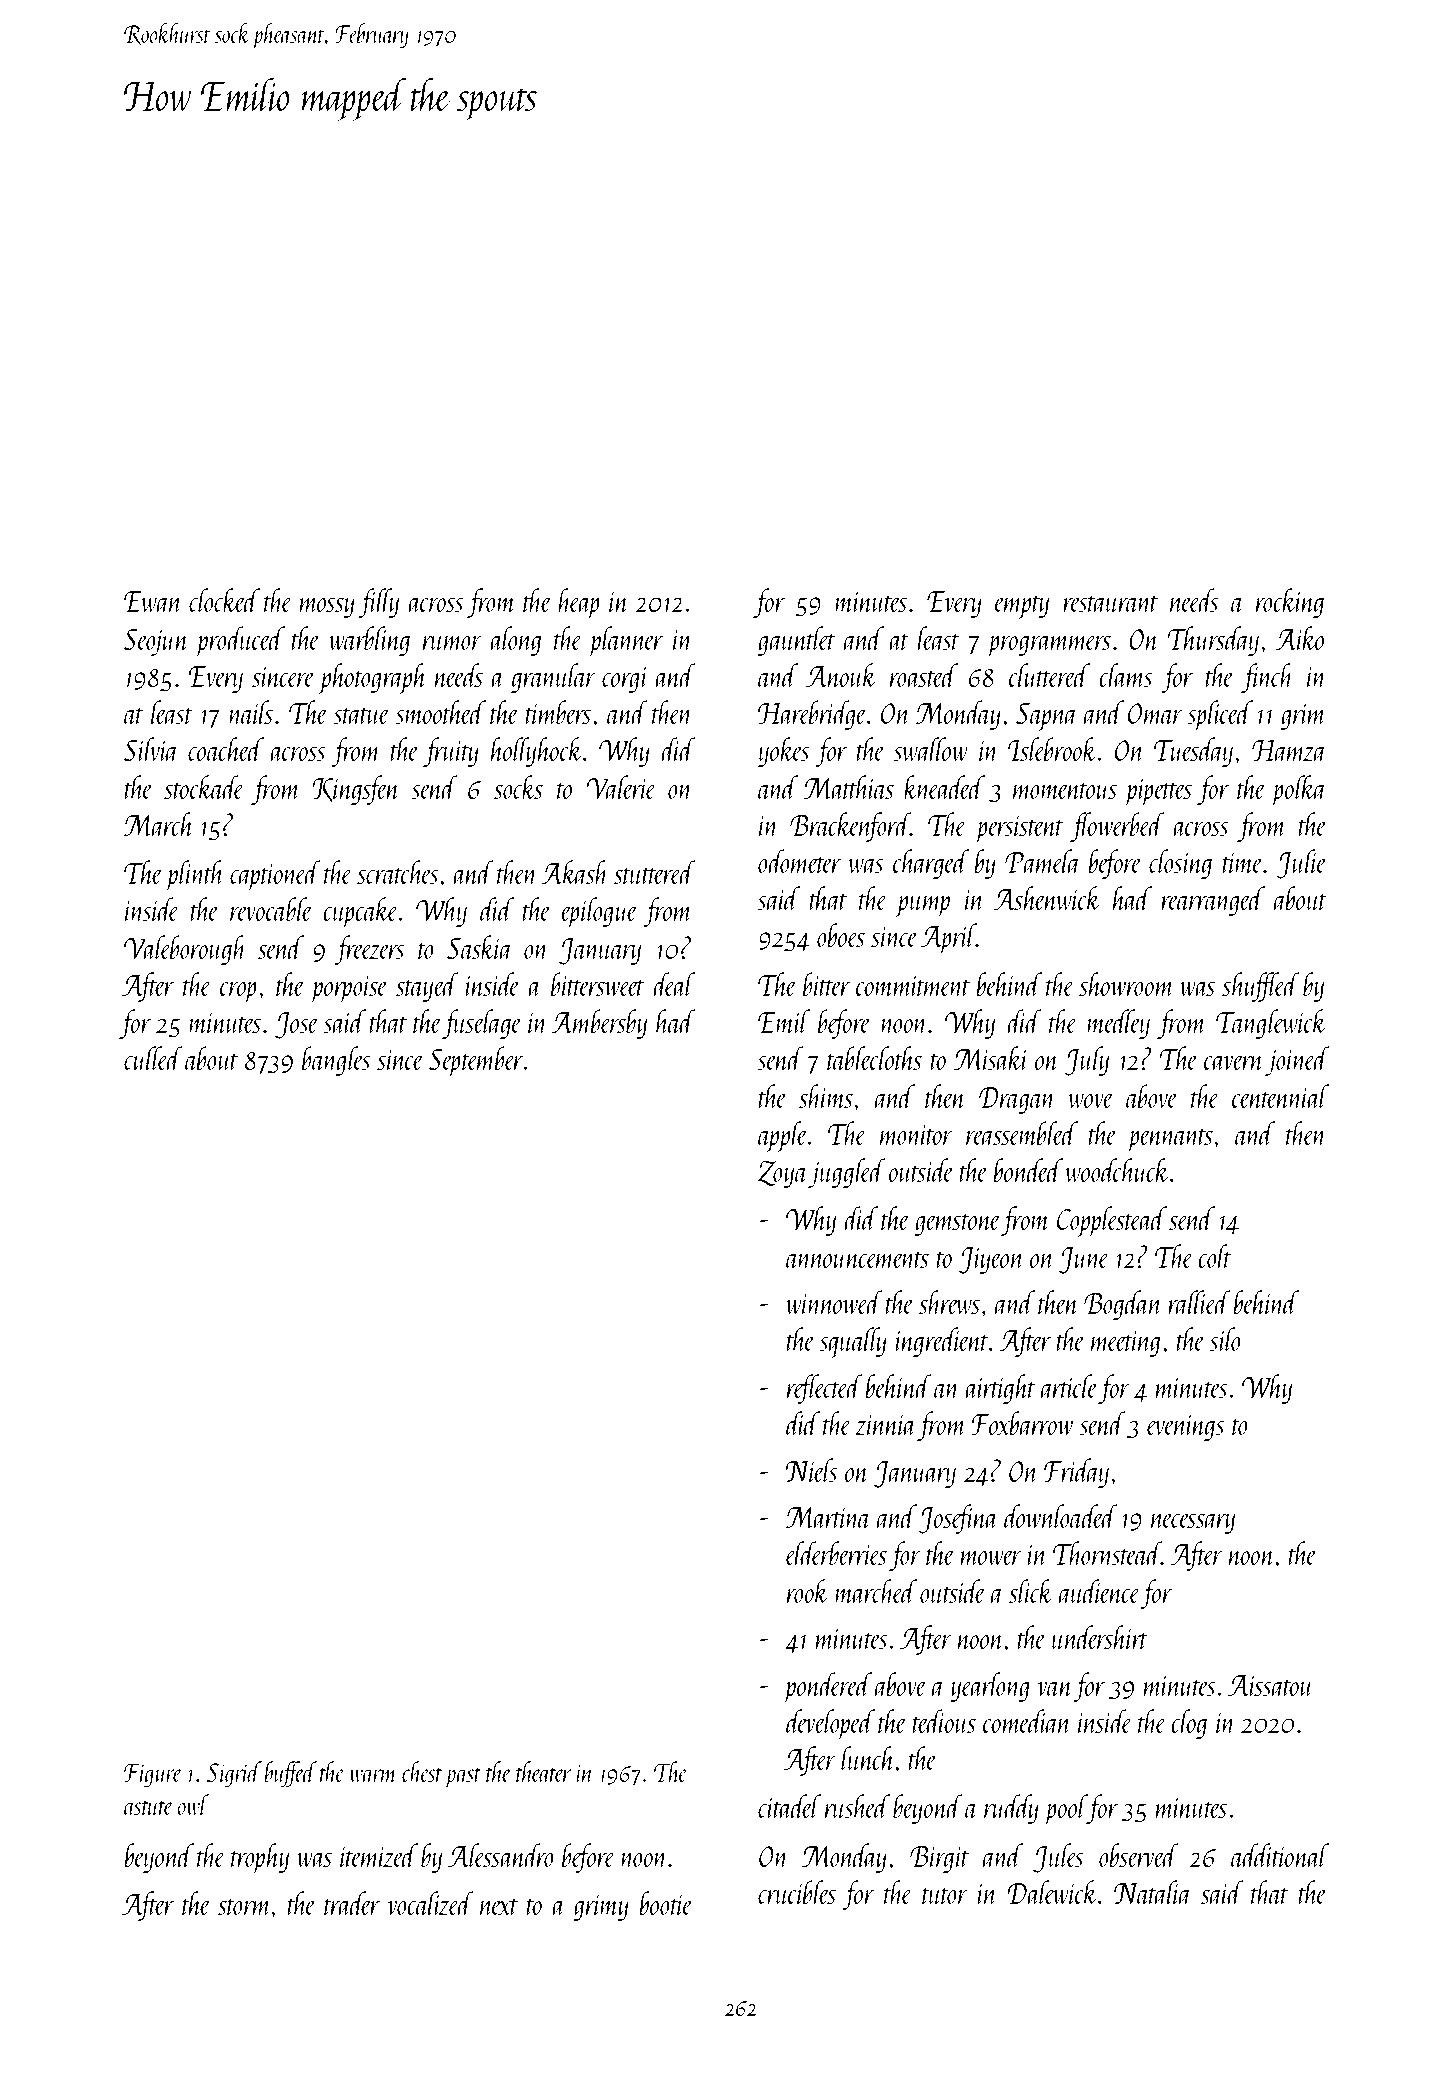 This document has width=1450, height=2100. Describe the element at coordinates (352, 1903) in the document. I see `trader` at that location.
